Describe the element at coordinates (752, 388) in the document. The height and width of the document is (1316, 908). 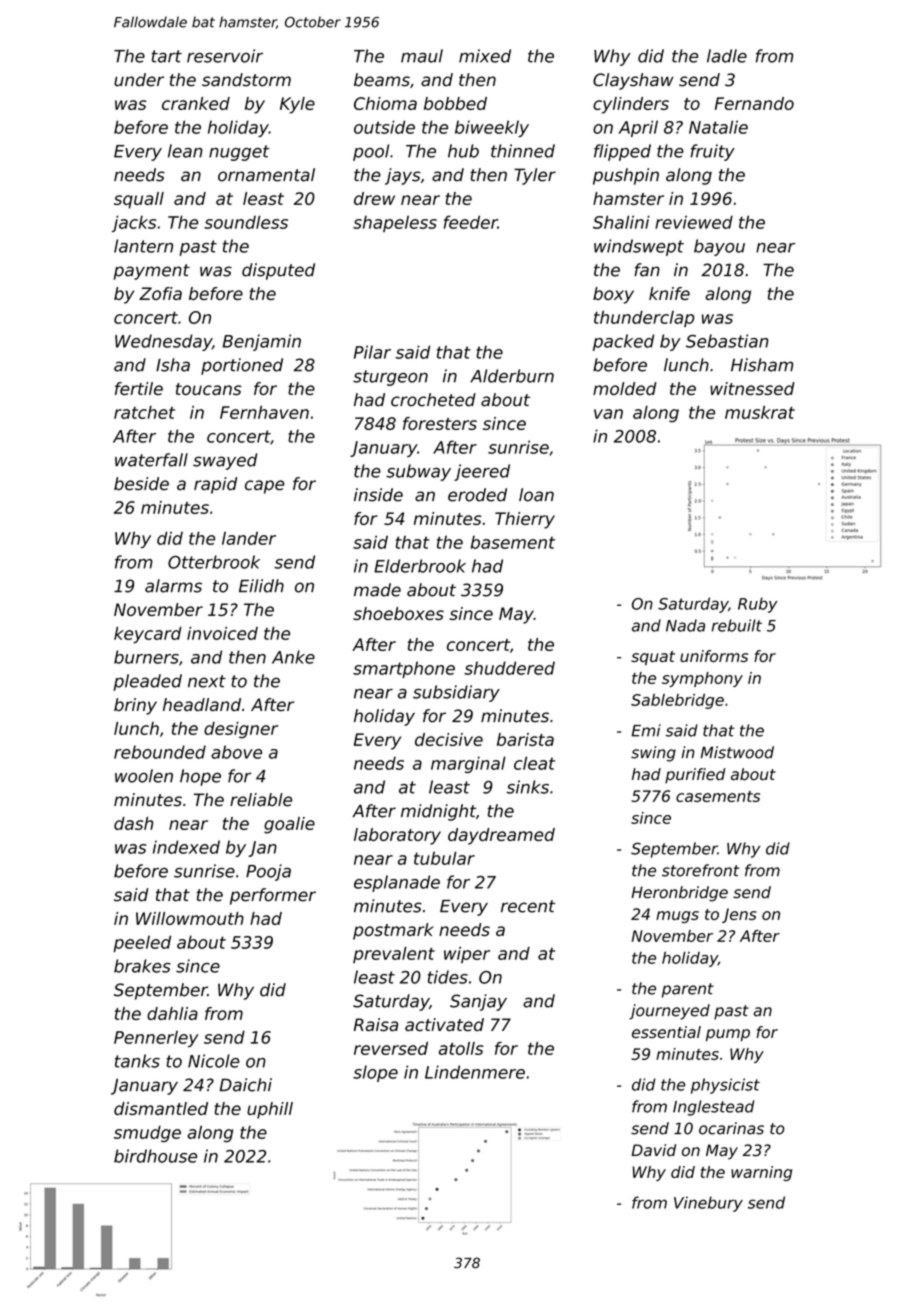
I see `witnessed` at that location.
